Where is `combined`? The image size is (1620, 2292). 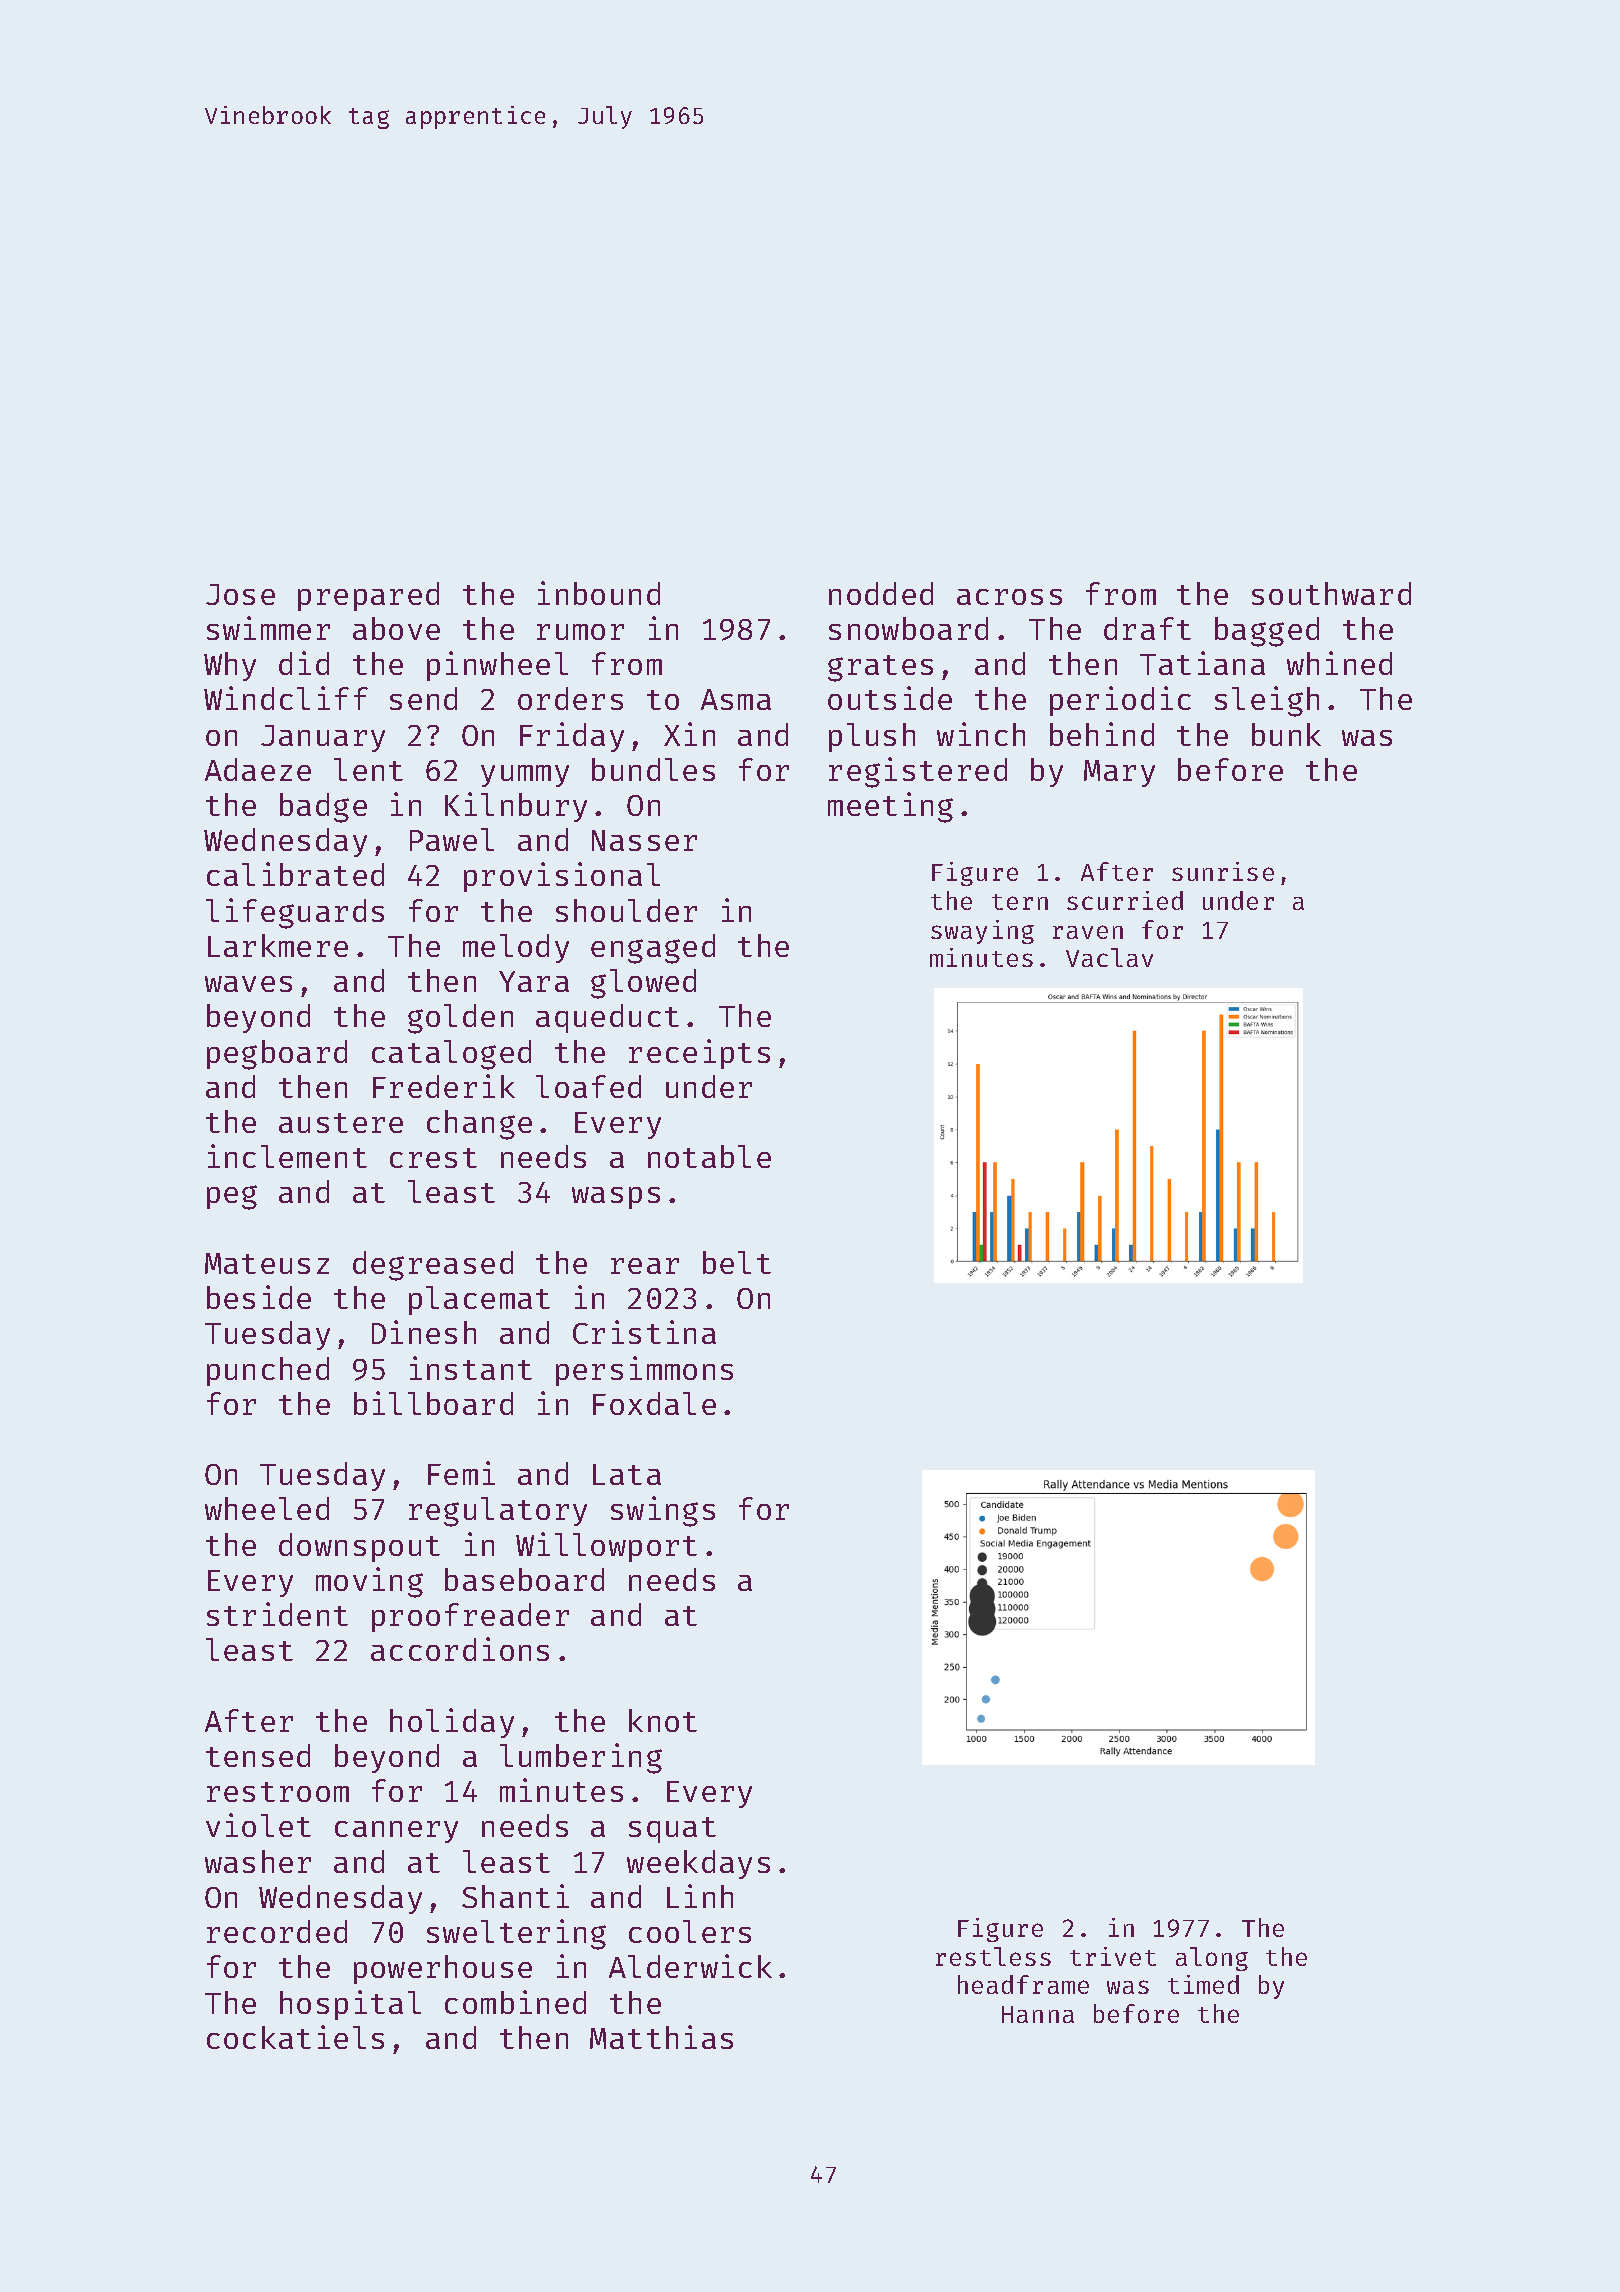 combined is located at coordinates (515, 2002).
